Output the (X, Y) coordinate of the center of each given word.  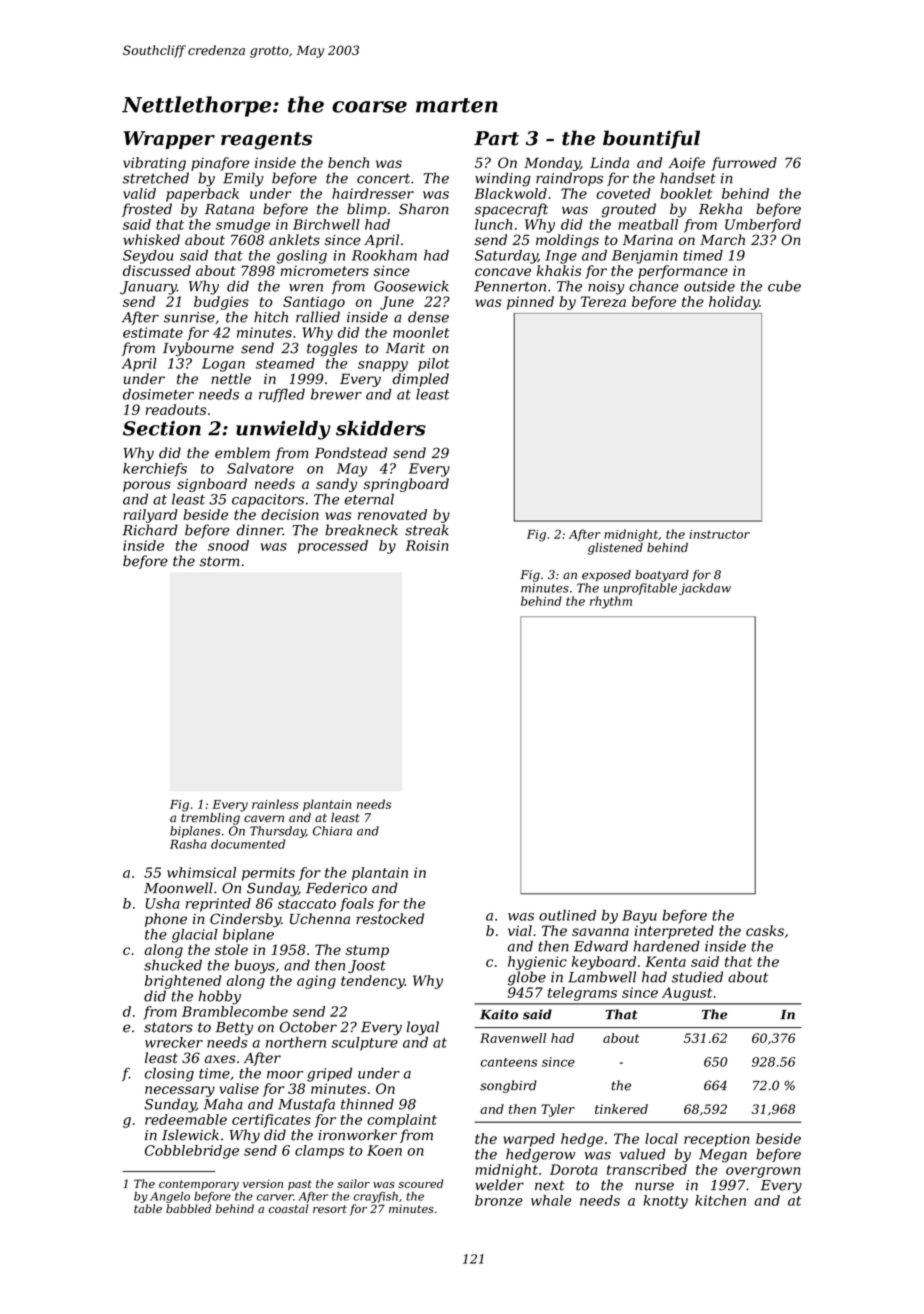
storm (219, 561)
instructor (719, 534)
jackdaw (705, 589)
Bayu (639, 917)
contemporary (199, 1185)
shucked (173, 965)
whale (551, 1200)
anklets (294, 240)
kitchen (720, 1200)
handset (688, 178)
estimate (153, 332)
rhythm (611, 602)
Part (496, 138)
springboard (406, 485)
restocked (390, 919)
